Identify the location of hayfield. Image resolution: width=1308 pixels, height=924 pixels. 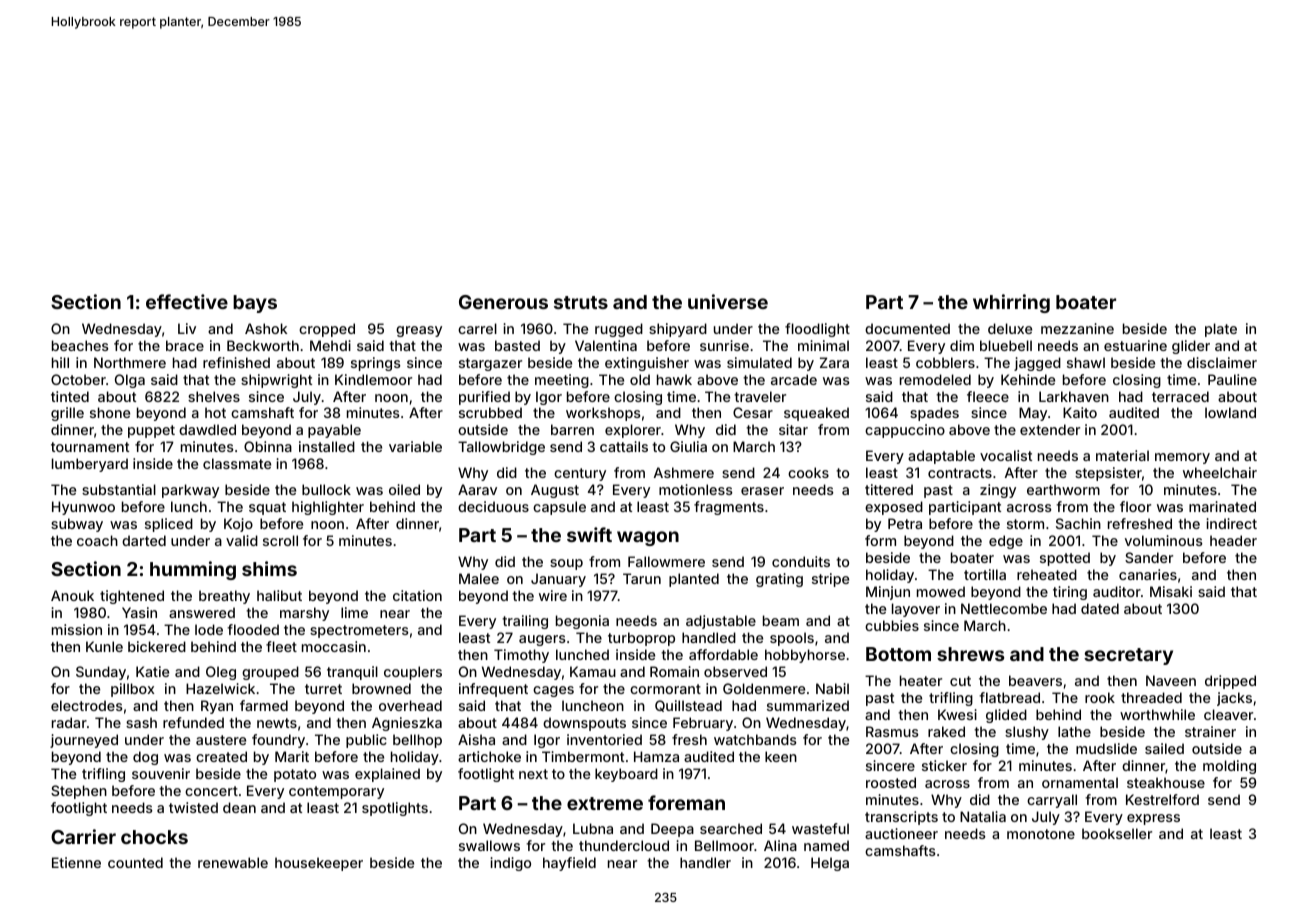
(569, 864).
